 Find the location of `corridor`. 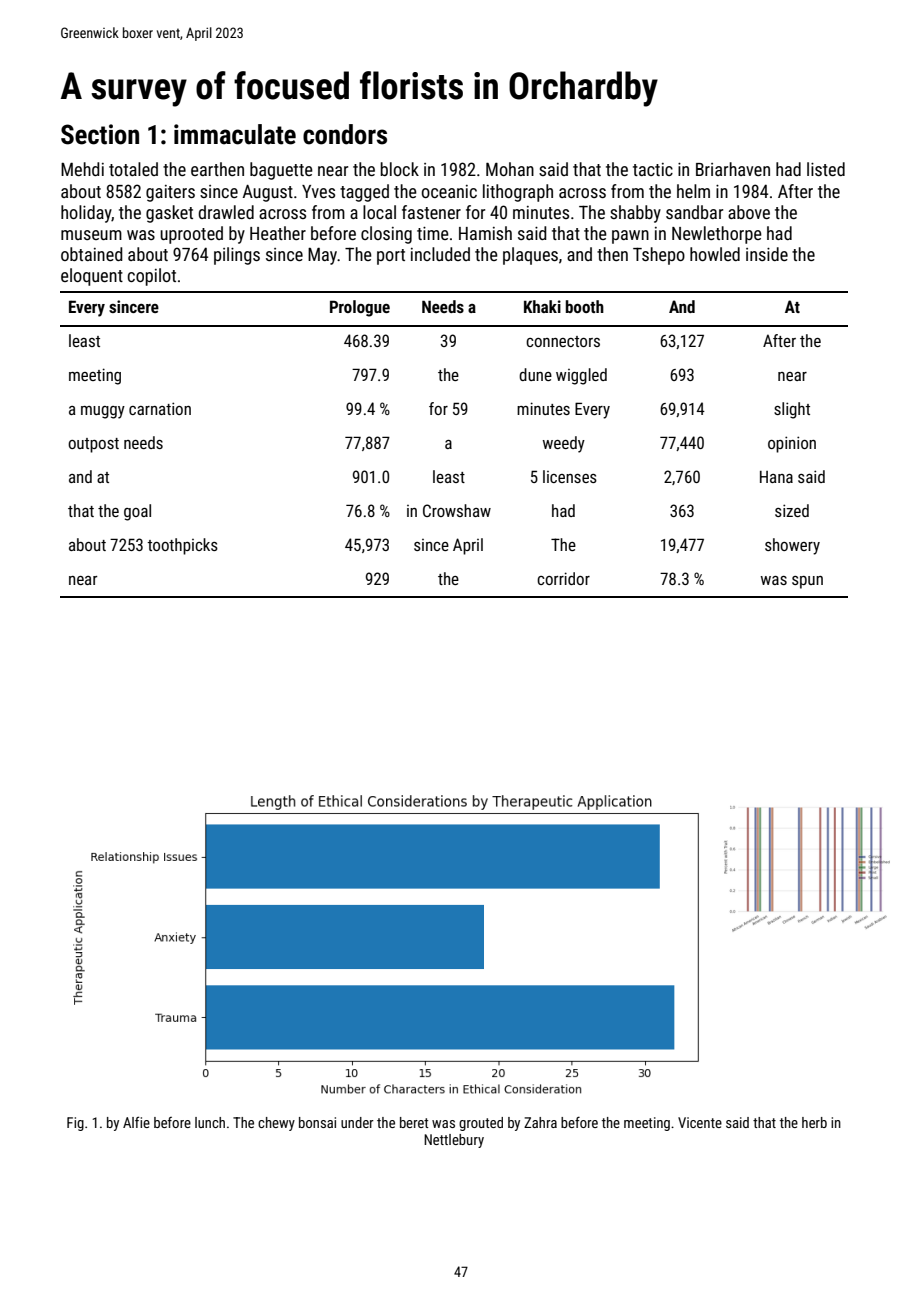

corridor is located at coordinates (563, 578).
